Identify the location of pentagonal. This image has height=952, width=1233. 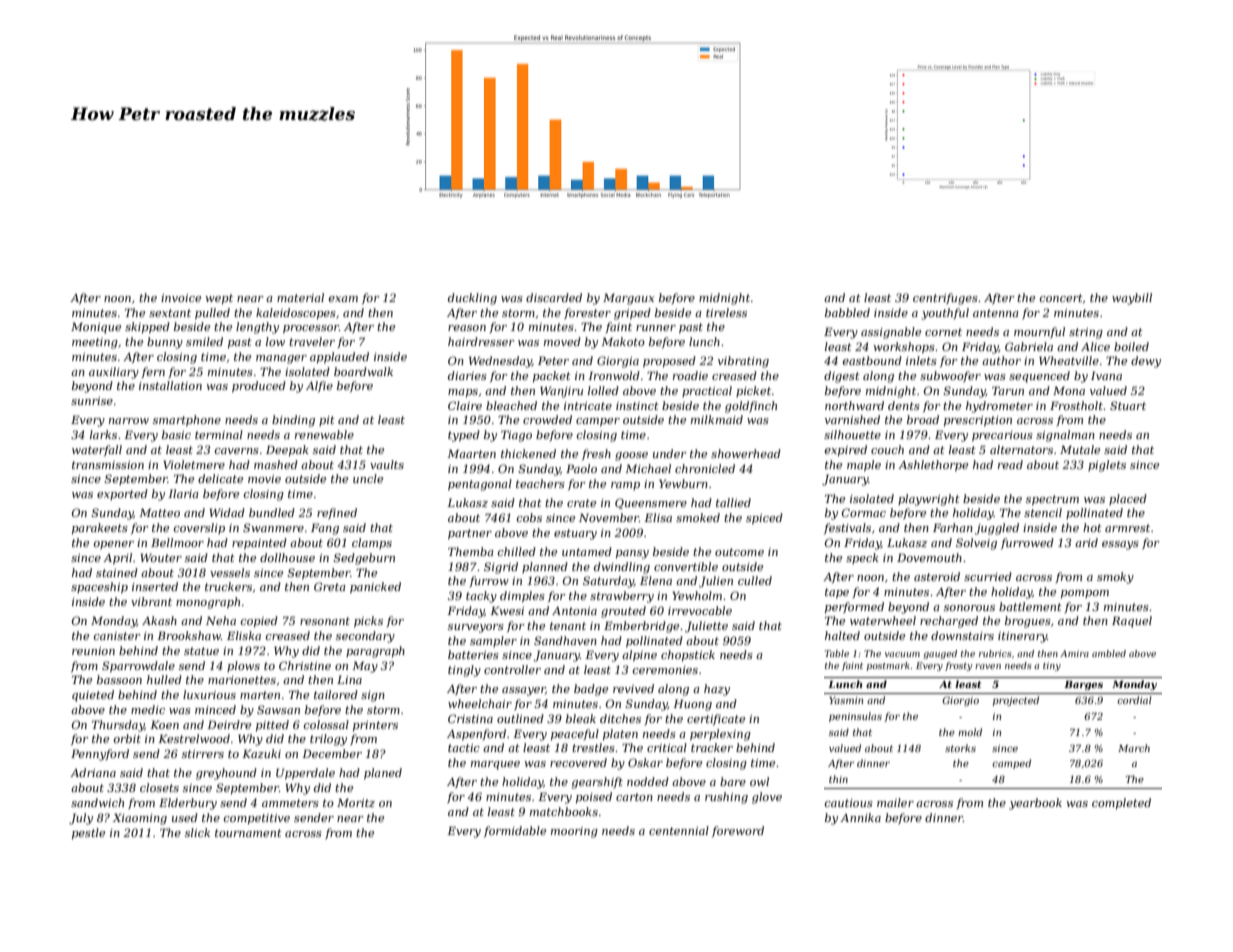
(480, 485).
